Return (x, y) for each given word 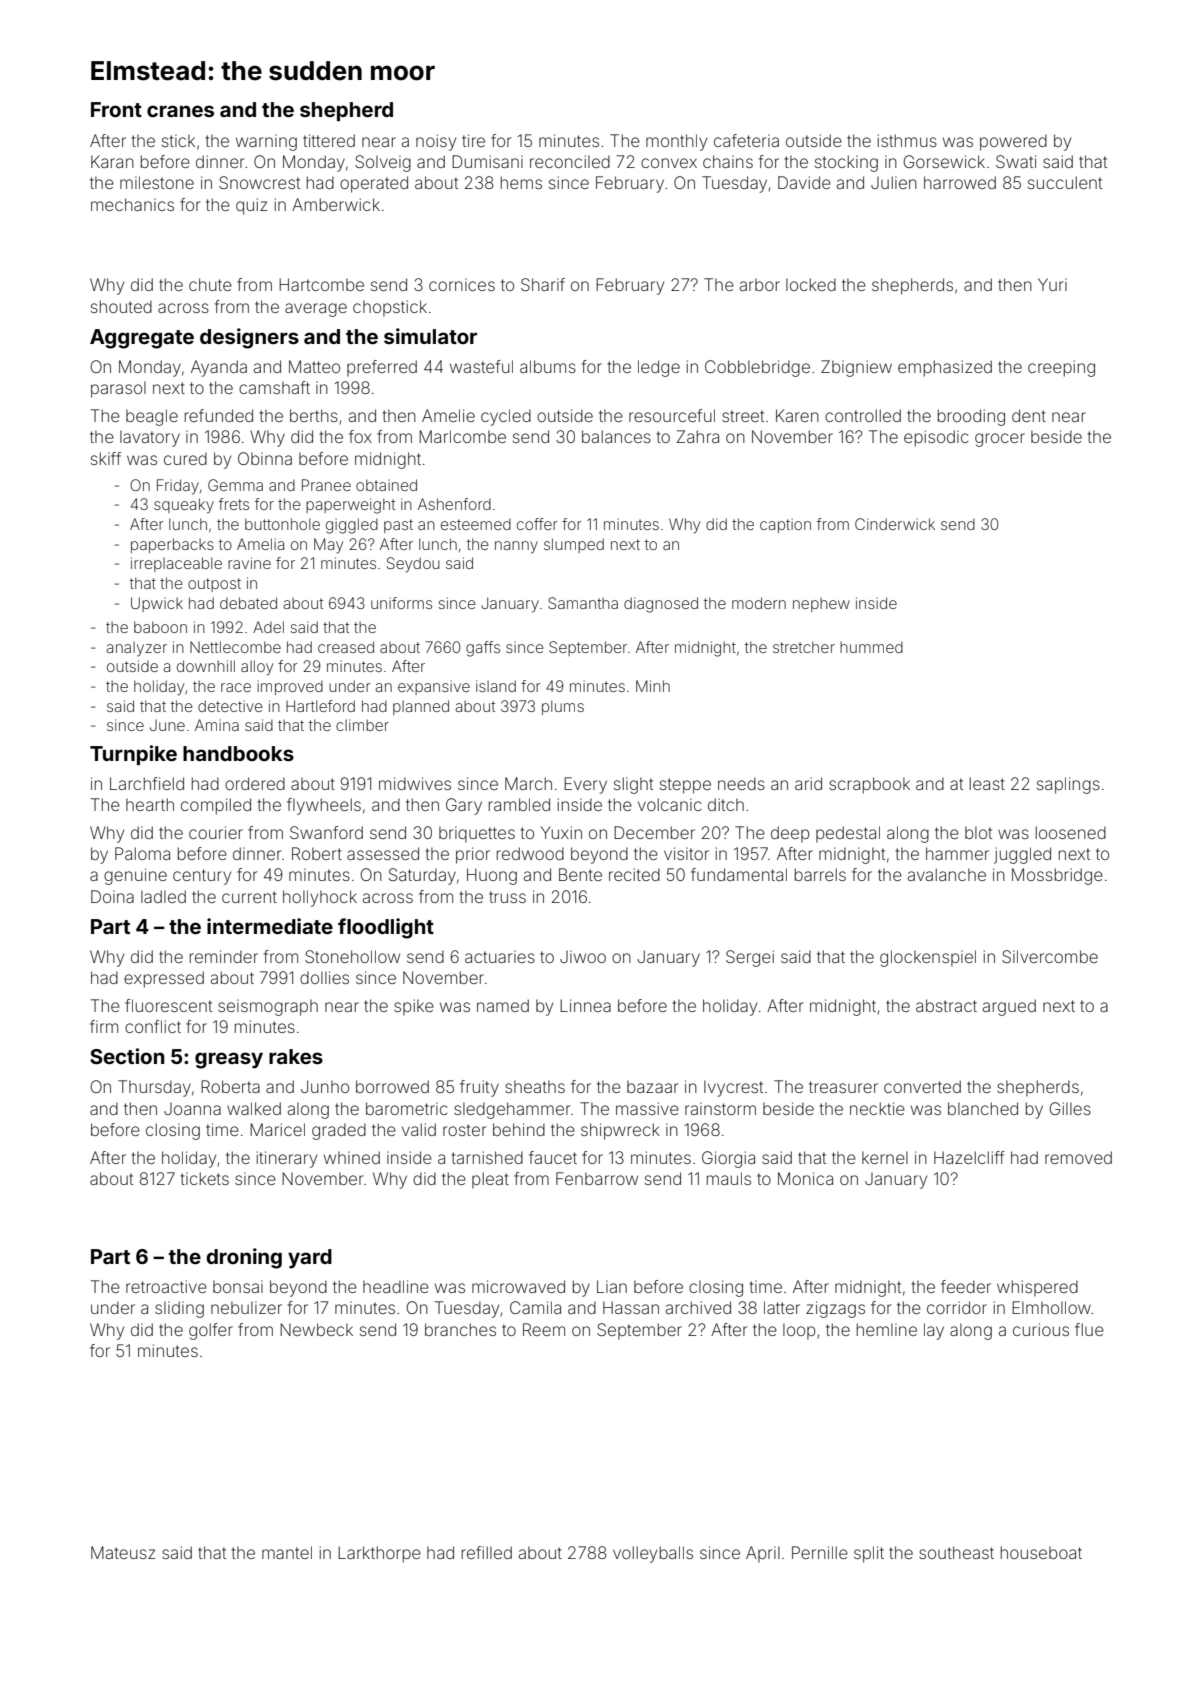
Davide (804, 182)
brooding (971, 417)
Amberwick (336, 204)
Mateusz (123, 1552)
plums (563, 707)
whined (352, 1157)
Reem (544, 1329)
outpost (214, 585)
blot (978, 832)
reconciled (570, 161)
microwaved (518, 1286)
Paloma (142, 853)
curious (1041, 1329)
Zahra (698, 436)
